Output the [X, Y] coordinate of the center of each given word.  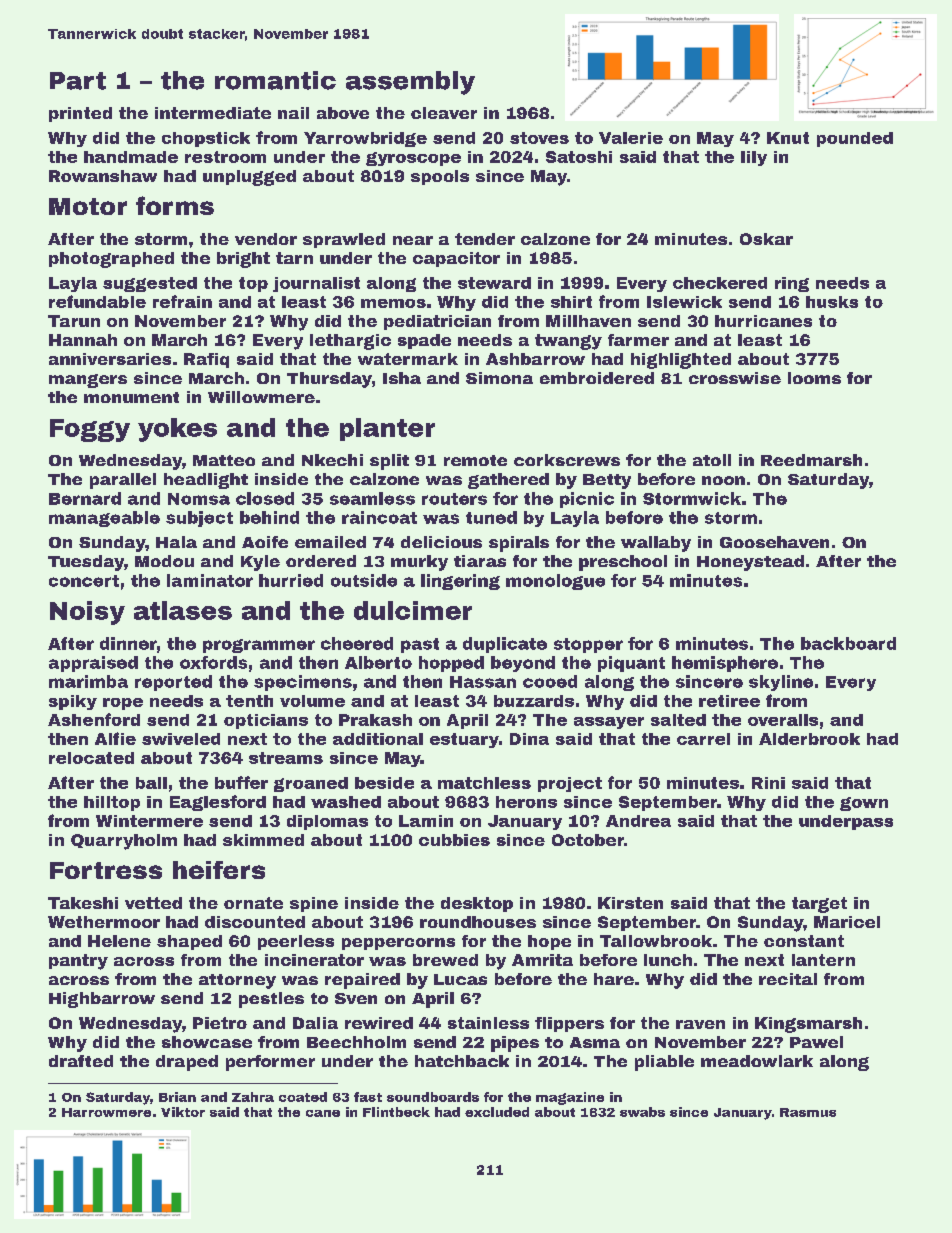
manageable [104, 519]
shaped [189, 942]
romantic [275, 80]
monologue [555, 582]
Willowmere [261, 397]
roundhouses [478, 922]
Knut [788, 138]
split [389, 462]
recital [788, 979]
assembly [410, 83]
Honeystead [750, 563]
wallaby [656, 544]
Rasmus [808, 1112]
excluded [497, 1112]
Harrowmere [106, 1112]
